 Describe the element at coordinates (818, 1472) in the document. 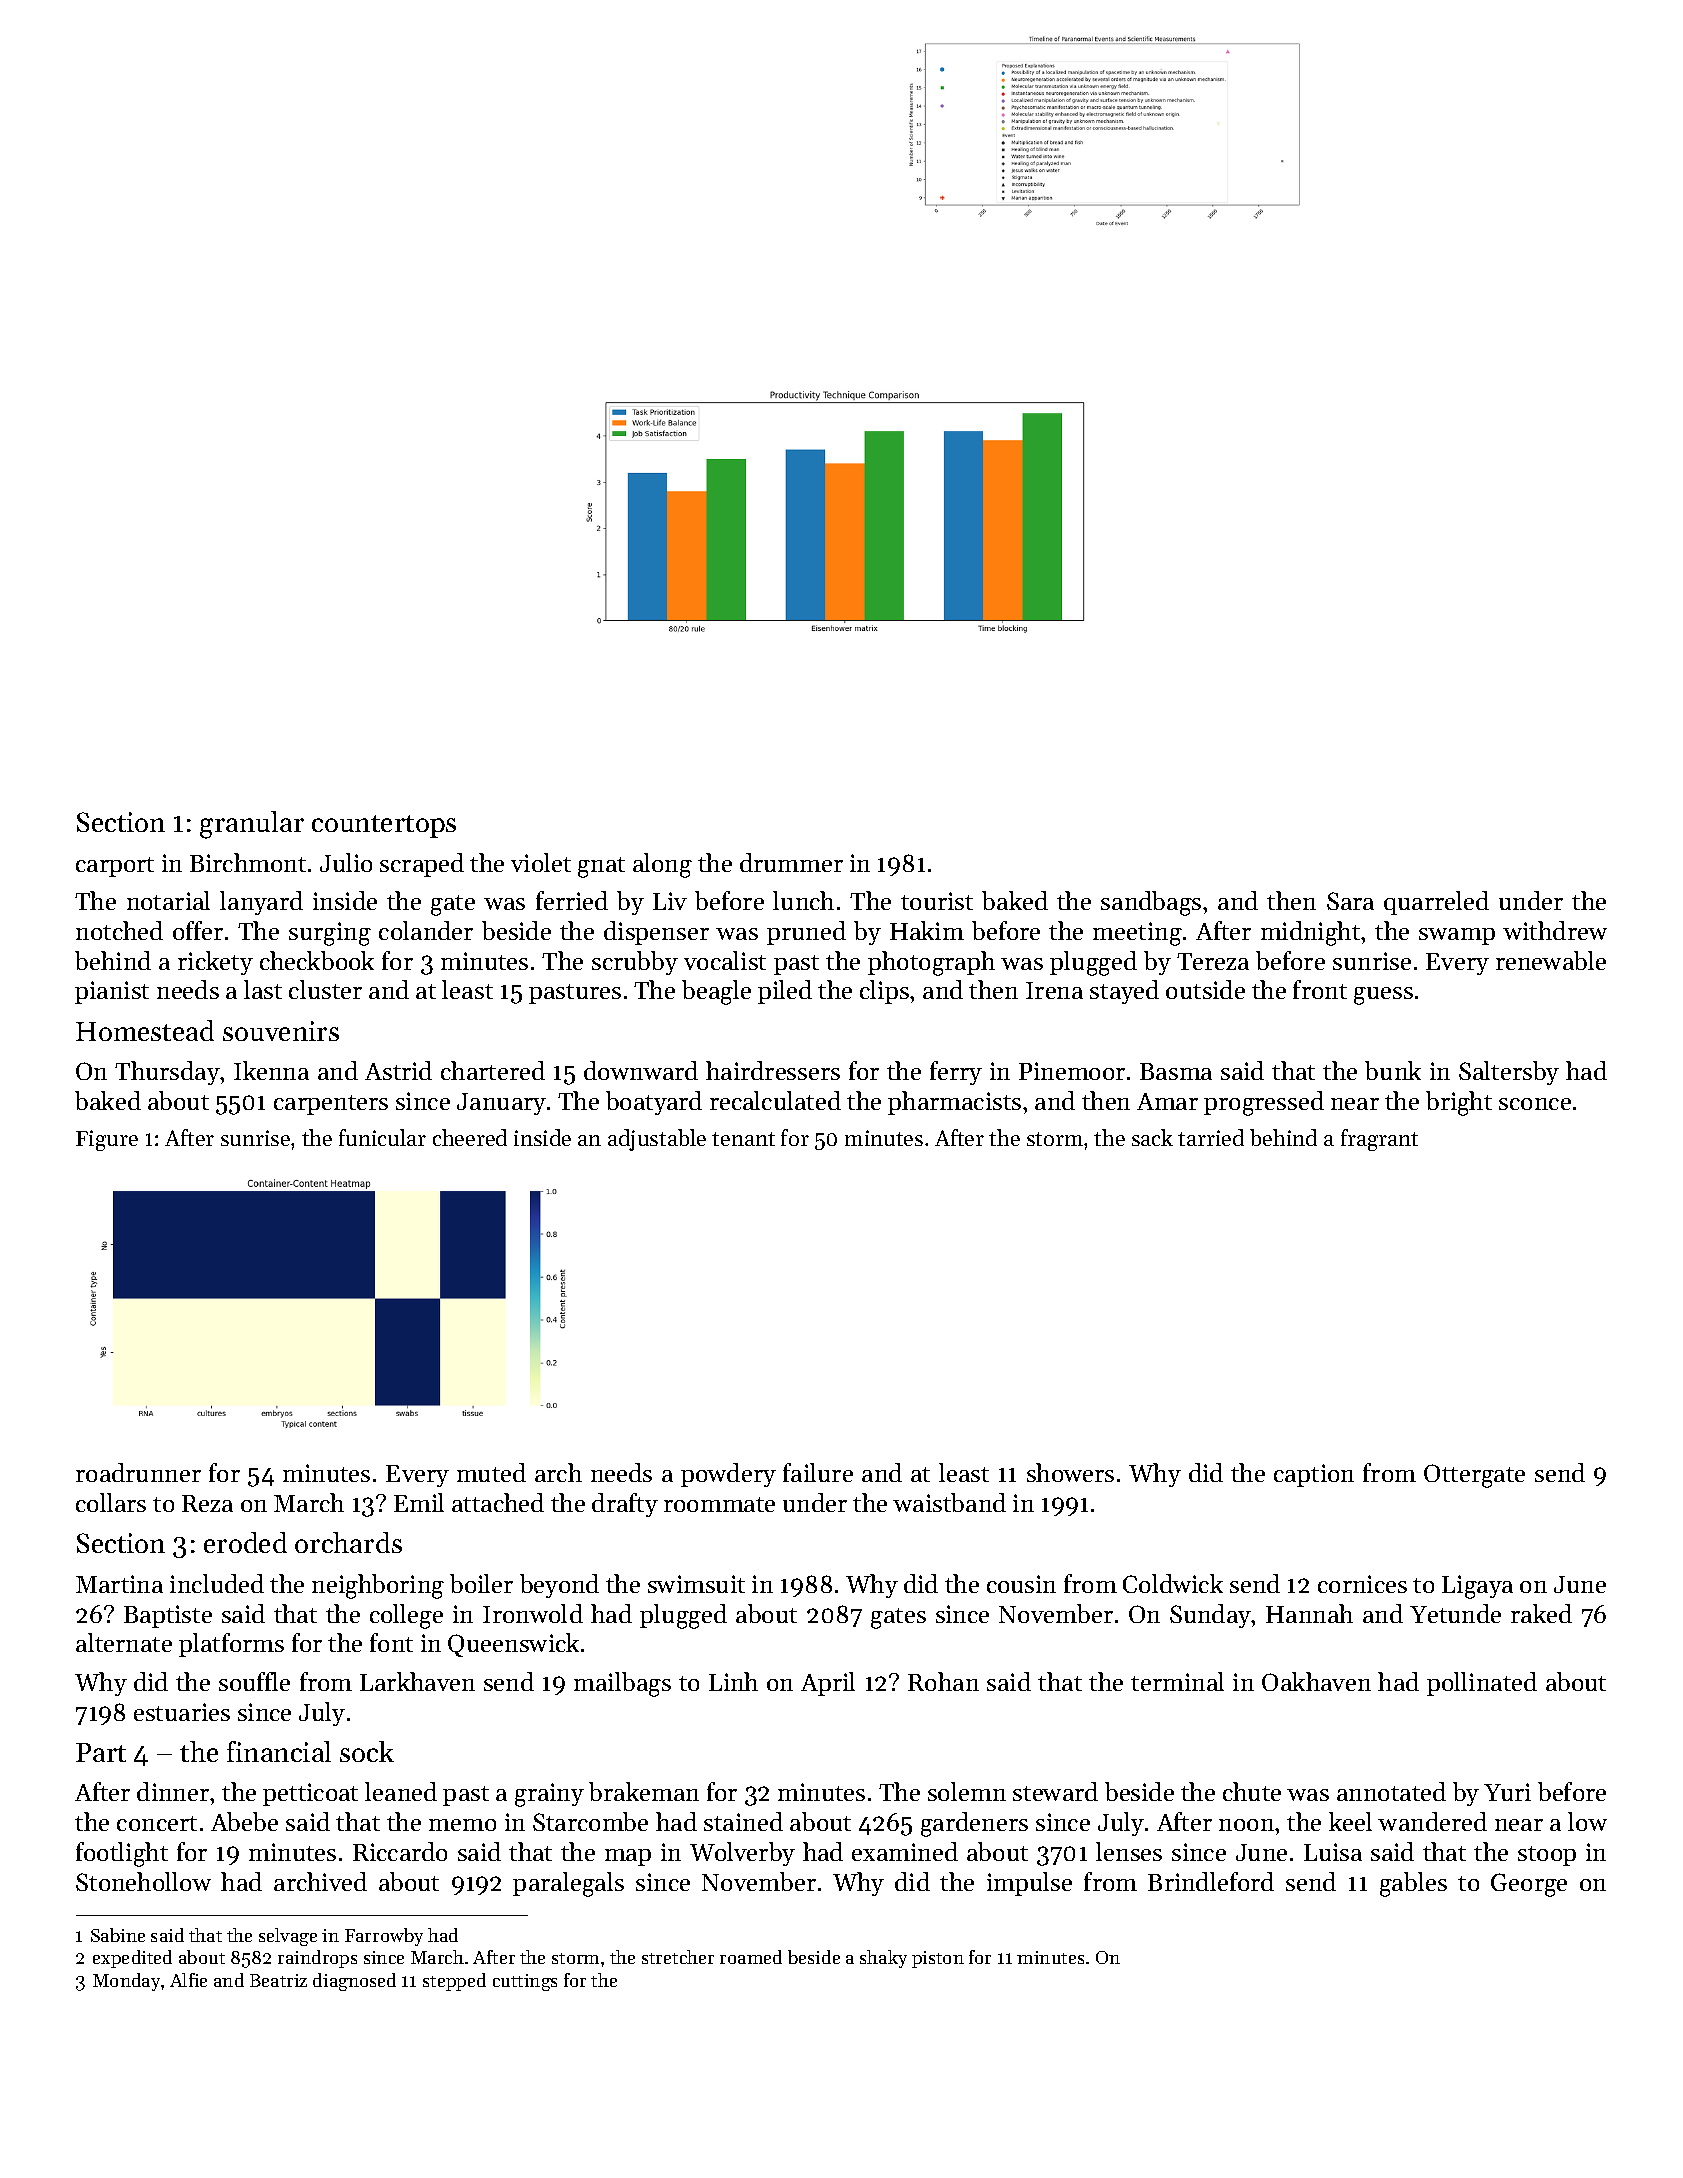

I see `failure` at that location.
